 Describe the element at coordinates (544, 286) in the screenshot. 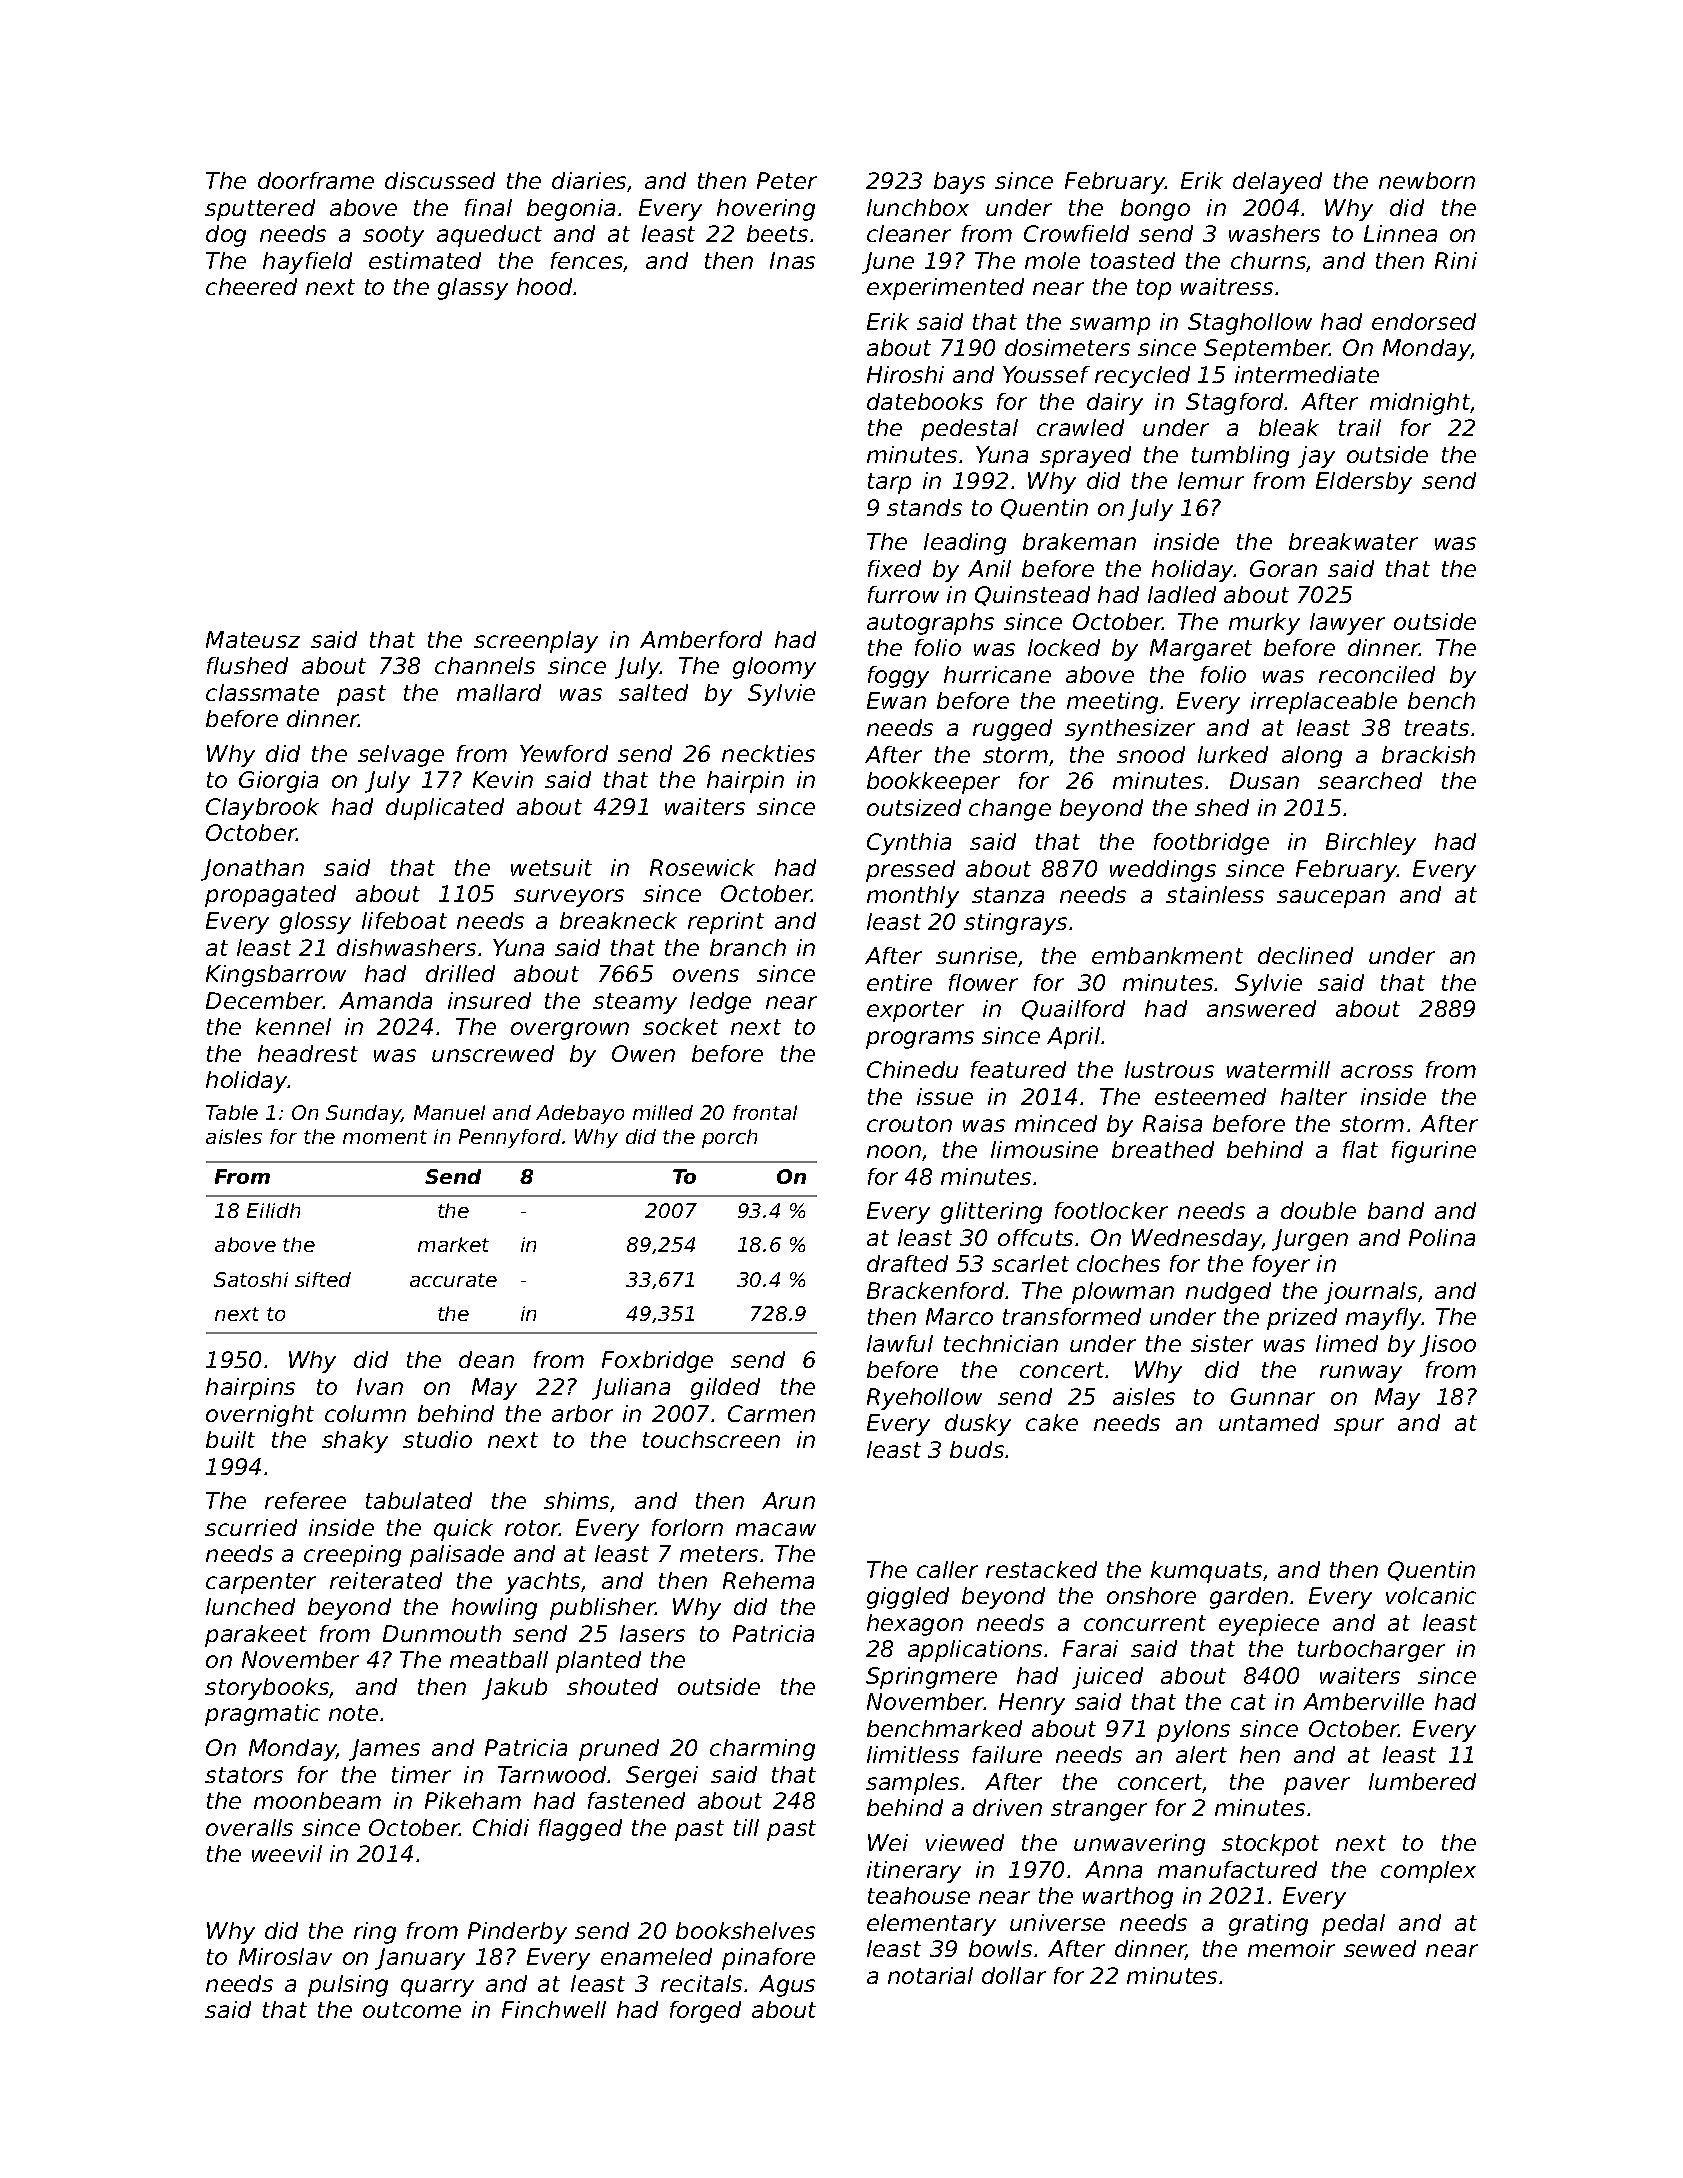

I see `hood` at that location.
